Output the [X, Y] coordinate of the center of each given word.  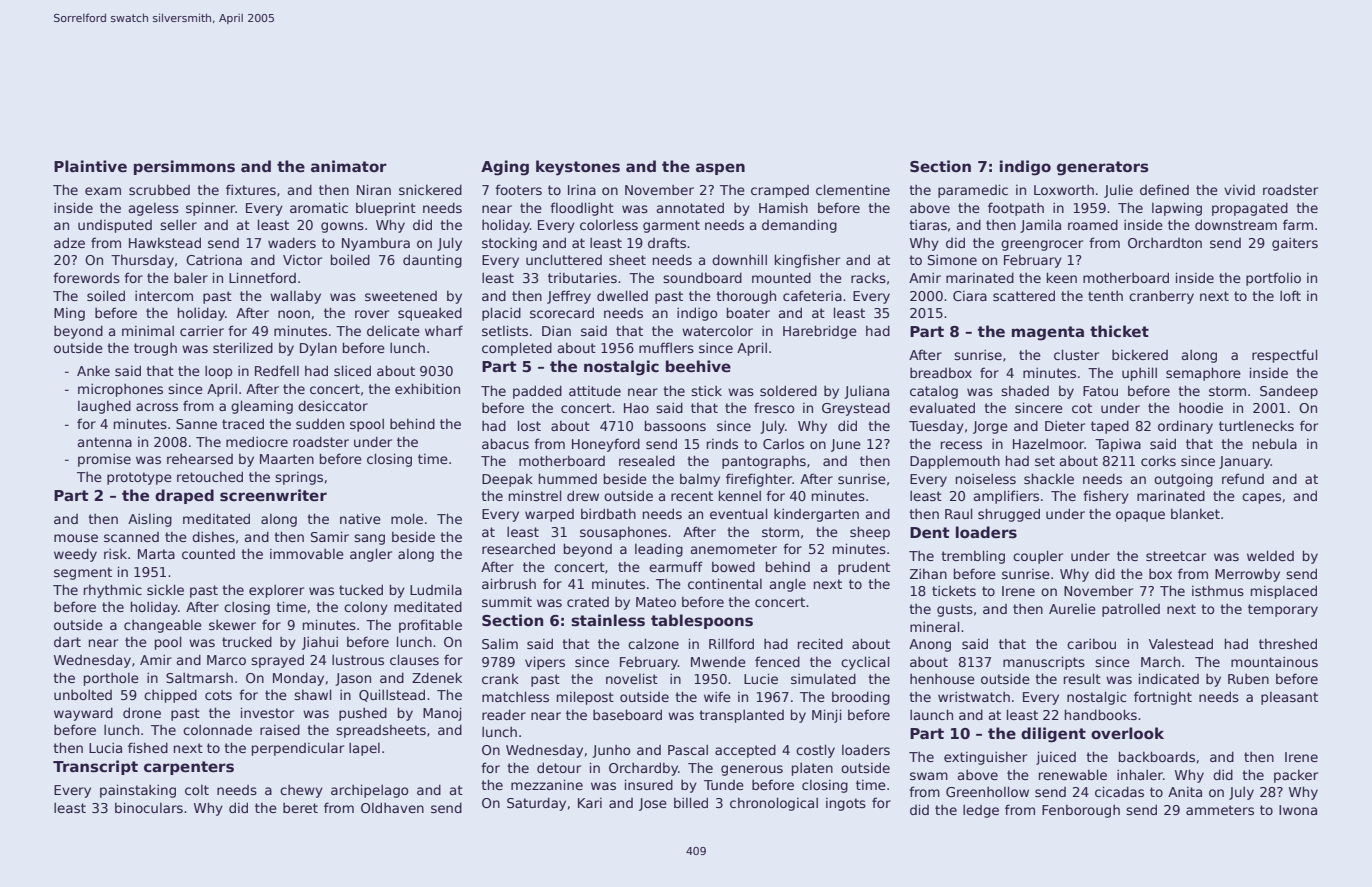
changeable [163, 626]
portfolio [1273, 279]
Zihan [928, 574]
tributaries [582, 278]
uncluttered [564, 259]
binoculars [149, 807]
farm [1298, 224]
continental [725, 583]
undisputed [115, 226]
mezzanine [547, 784]
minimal [148, 331]
